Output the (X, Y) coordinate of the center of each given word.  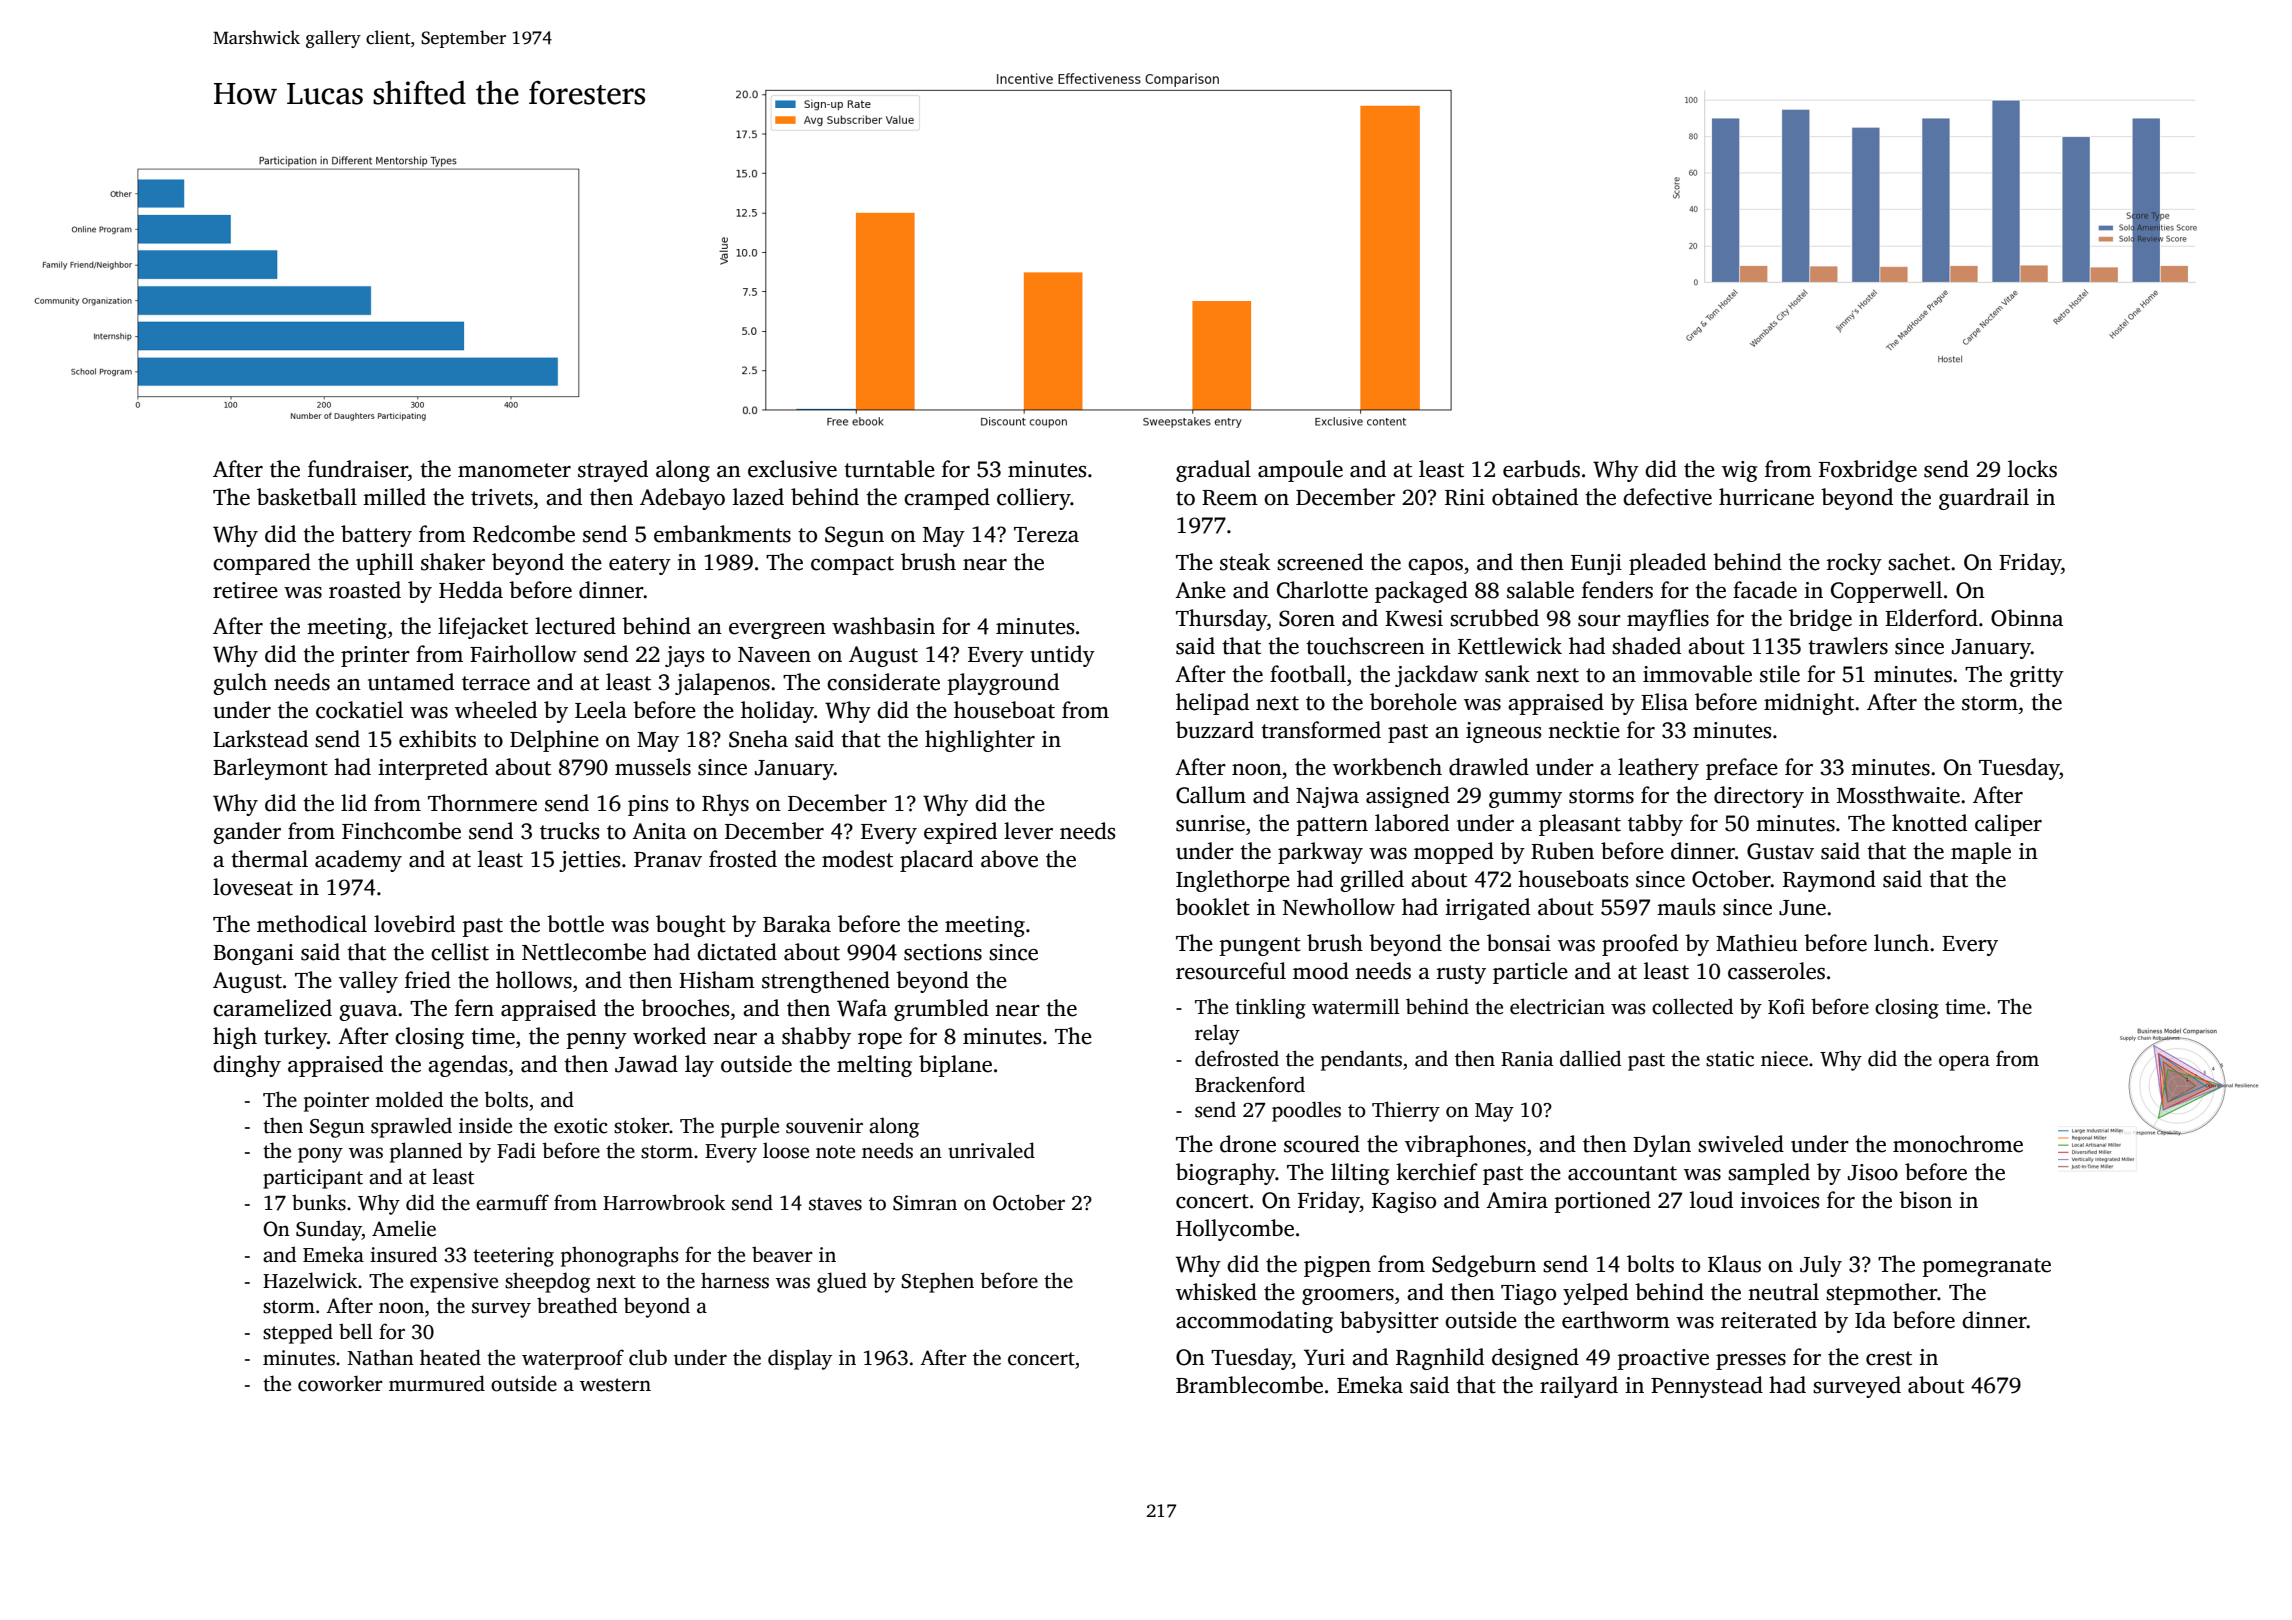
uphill (385, 564)
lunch (1901, 943)
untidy (1062, 656)
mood (1321, 971)
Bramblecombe (1249, 1385)
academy (358, 861)
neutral (1783, 1292)
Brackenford (1250, 1084)
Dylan (1662, 1146)
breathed (577, 1305)
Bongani (253, 954)
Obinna (2027, 618)
